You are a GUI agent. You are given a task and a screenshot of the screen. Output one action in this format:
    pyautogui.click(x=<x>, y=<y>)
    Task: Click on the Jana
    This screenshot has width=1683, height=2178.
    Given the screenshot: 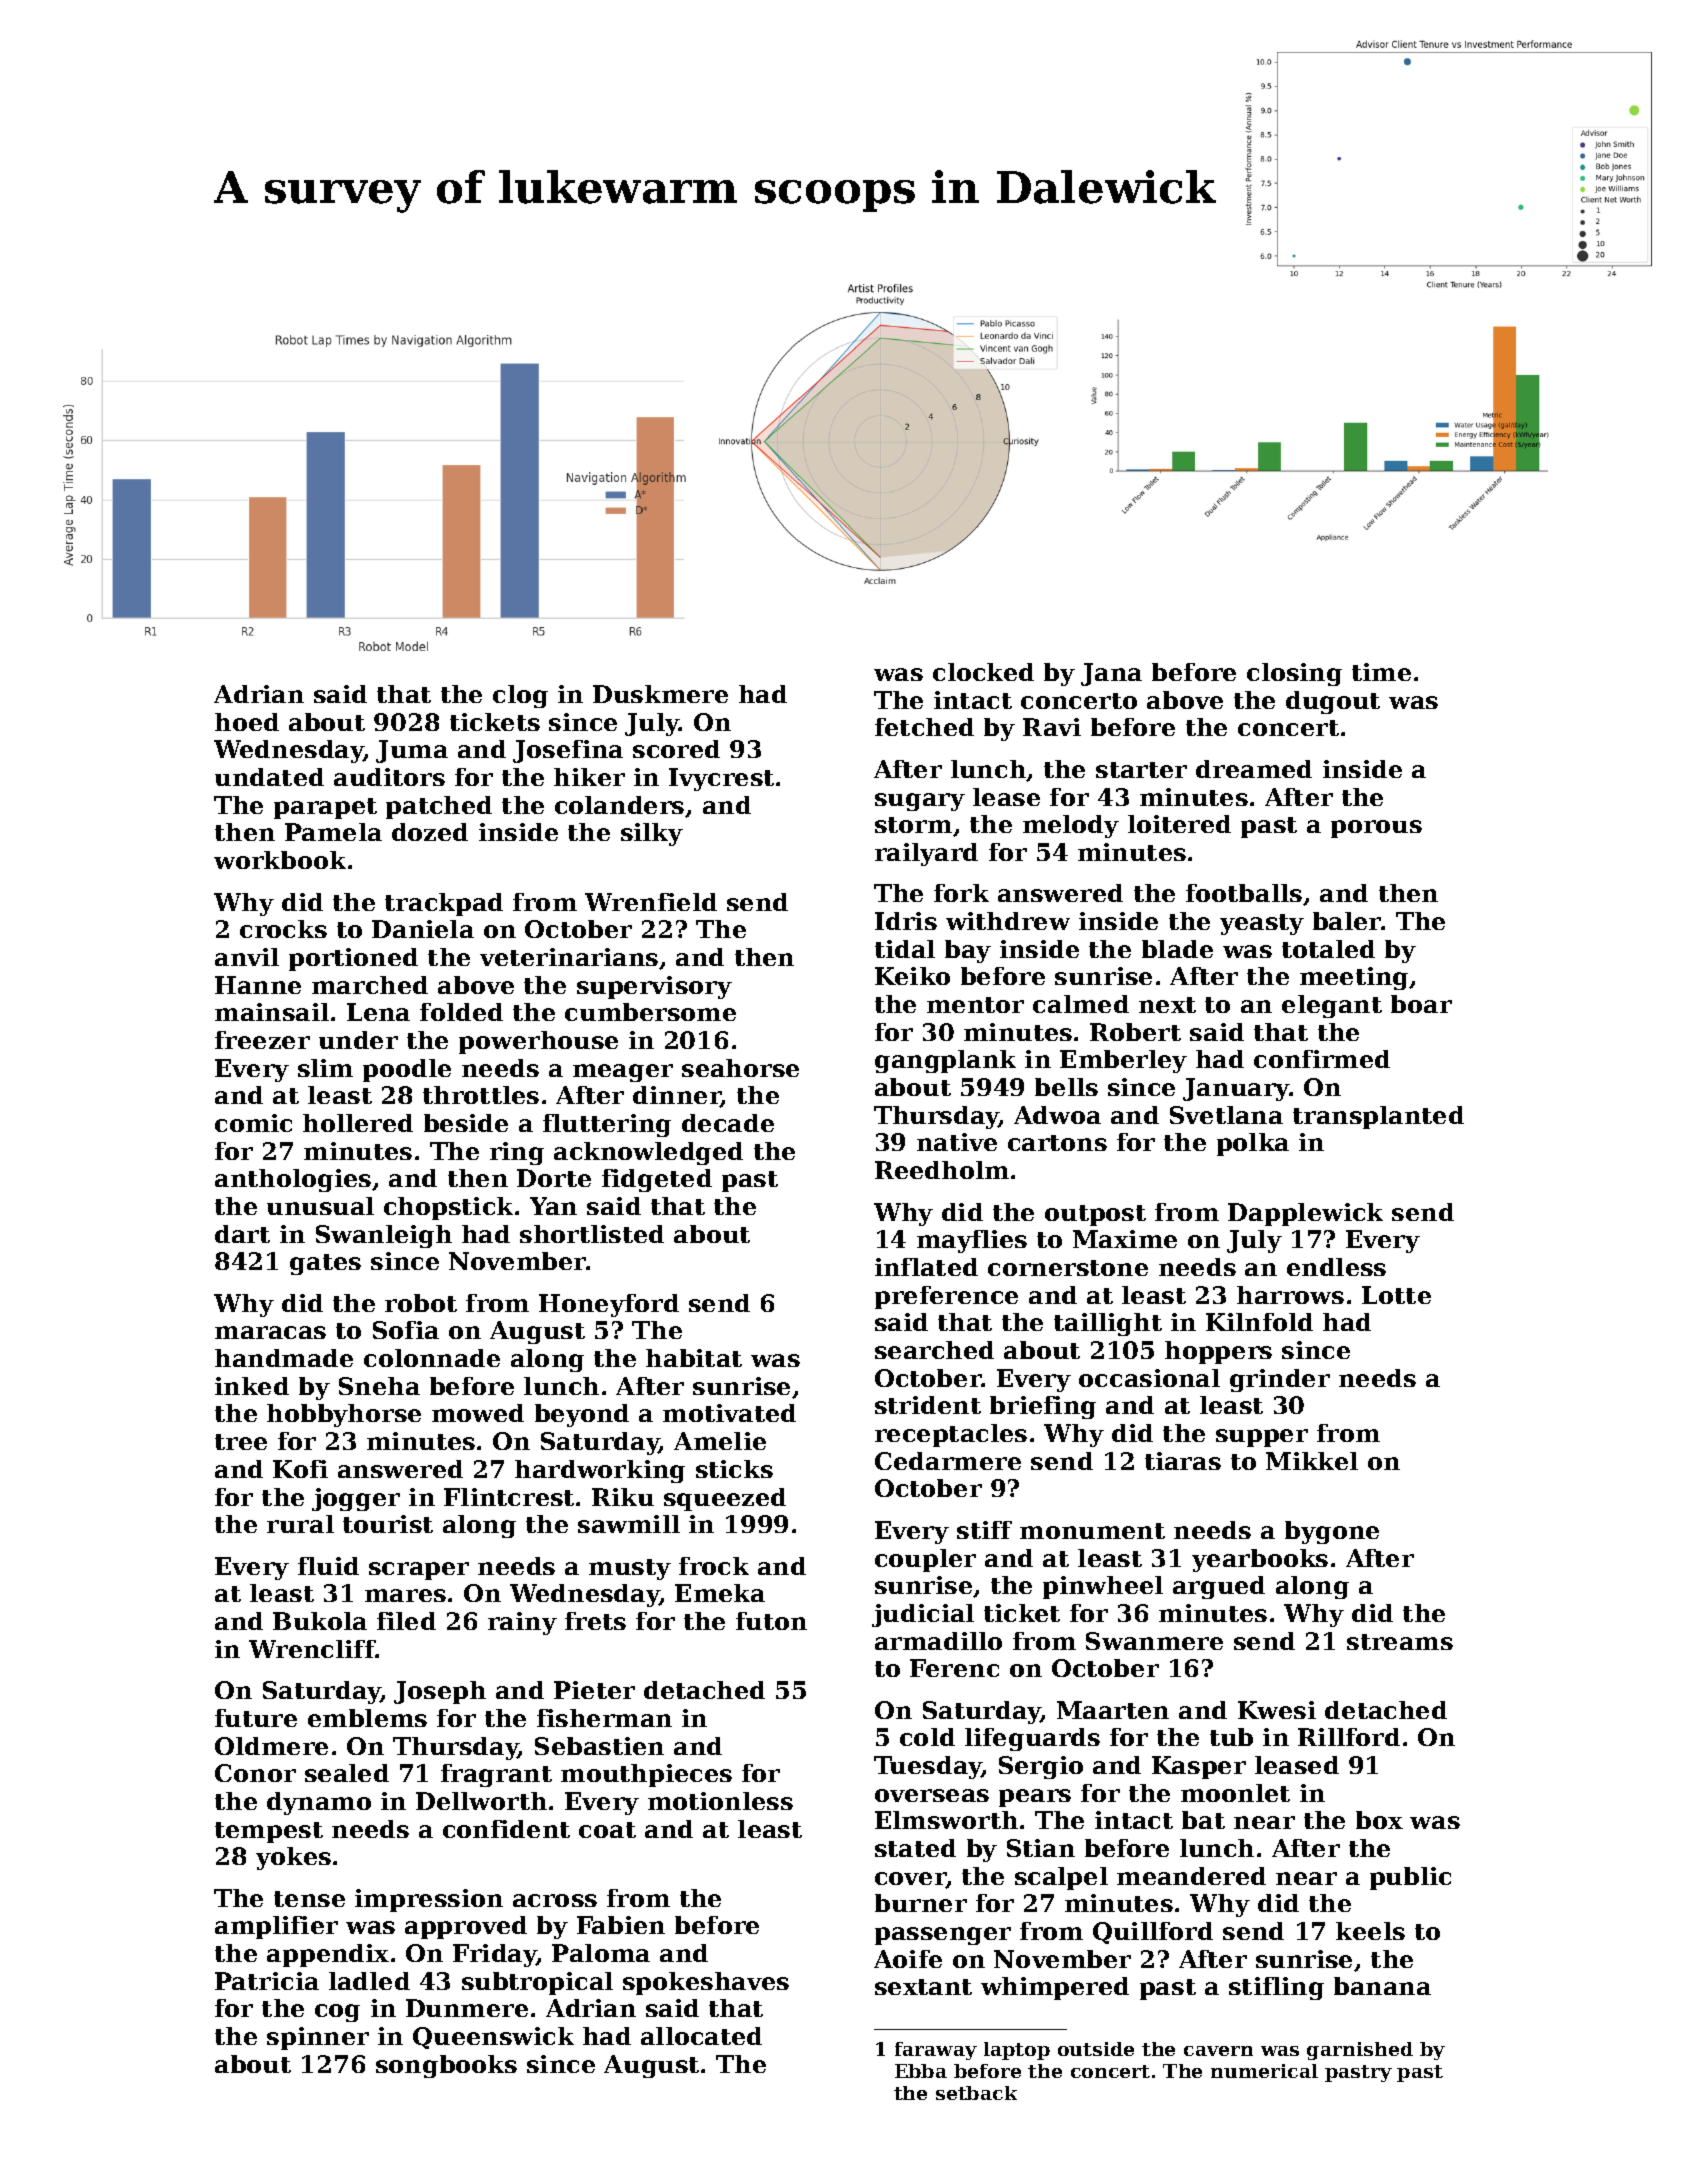 What is the action you would take?
    pyautogui.click(x=1111, y=674)
